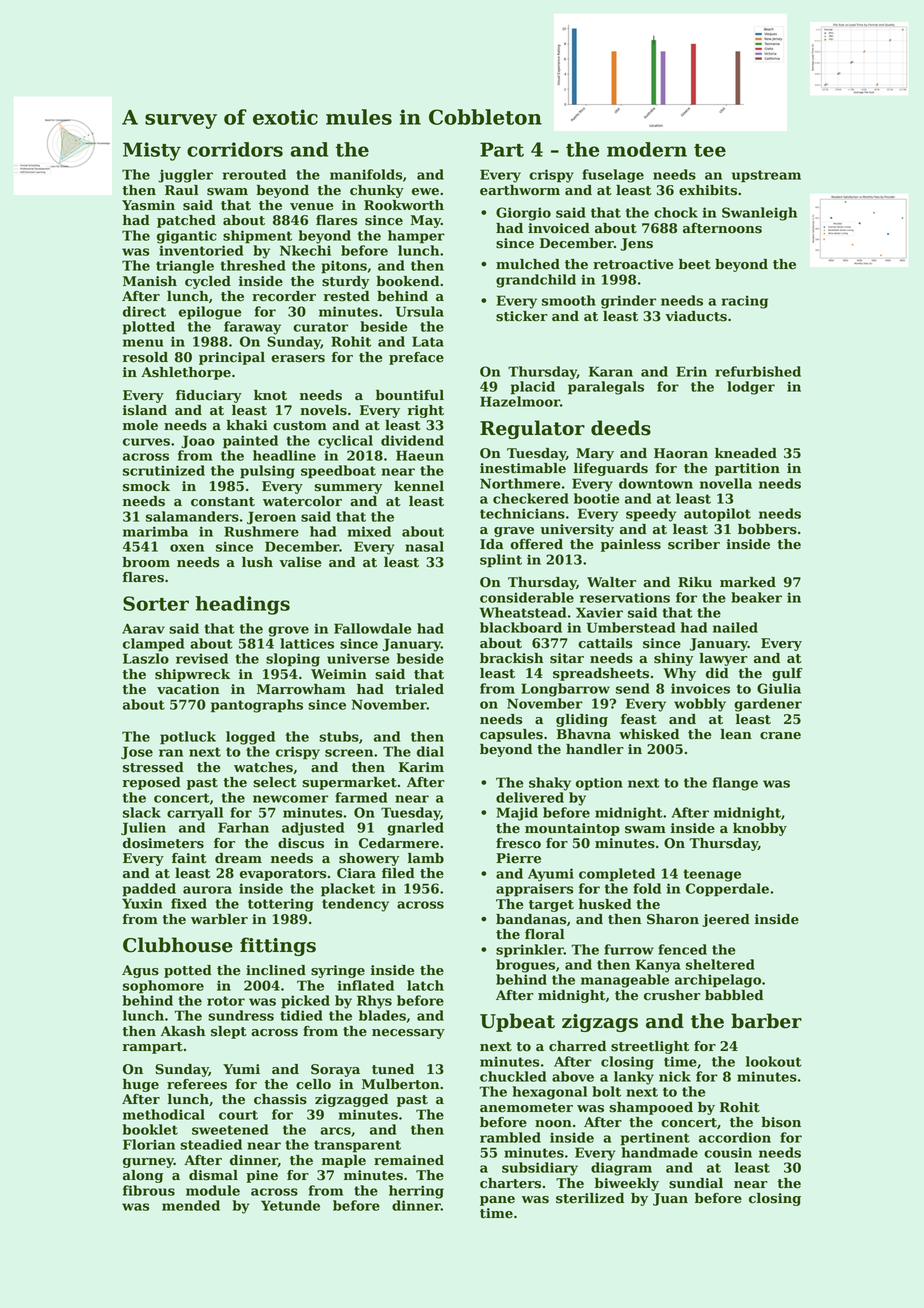 This document has width=924, height=1308. Describe the element at coordinates (349, 753) in the document. I see `screen` at that location.
